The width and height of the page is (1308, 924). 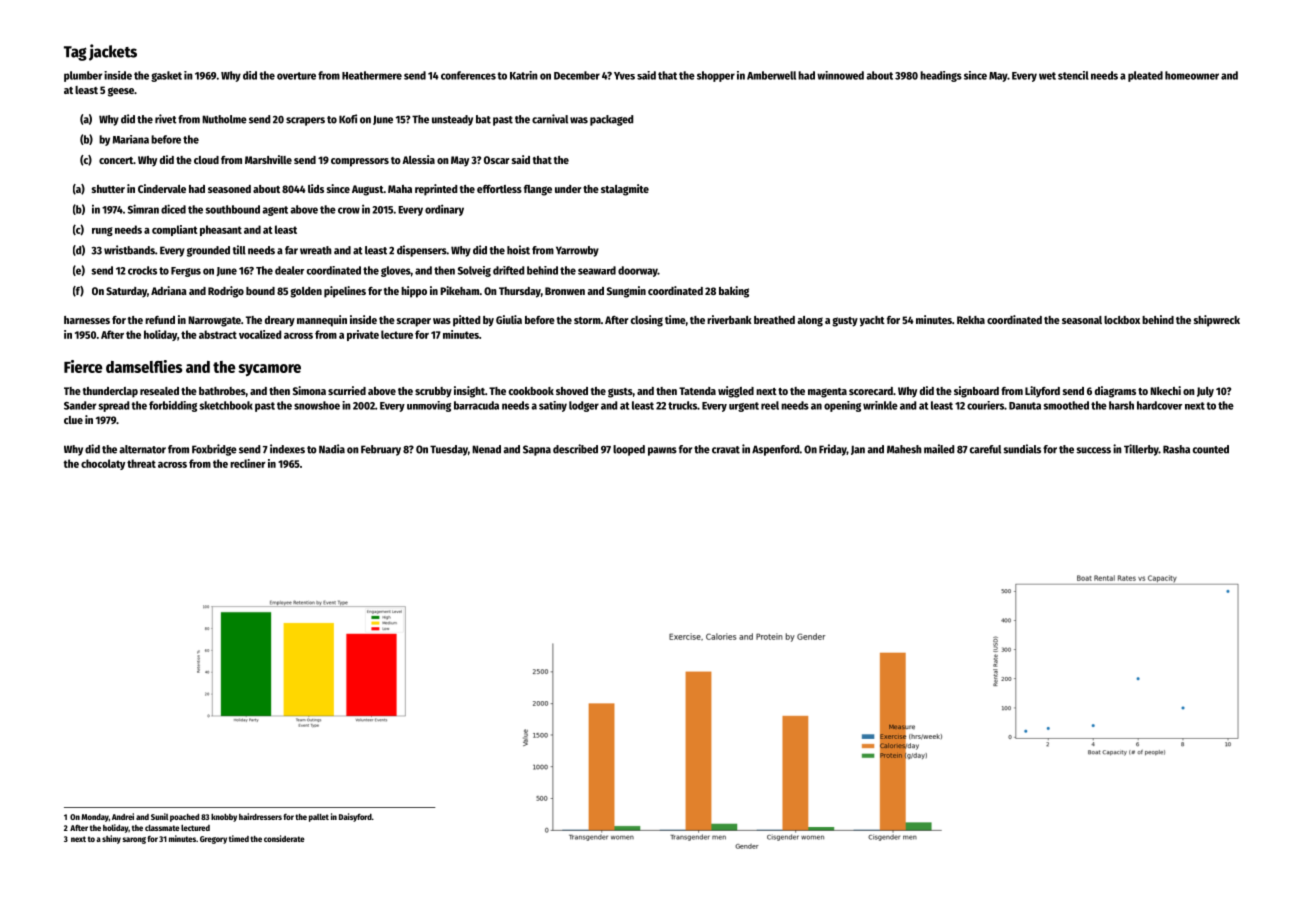 What do you see at coordinates (309, 390) in the page?
I see `Simona` at bounding box center [309, 390].
